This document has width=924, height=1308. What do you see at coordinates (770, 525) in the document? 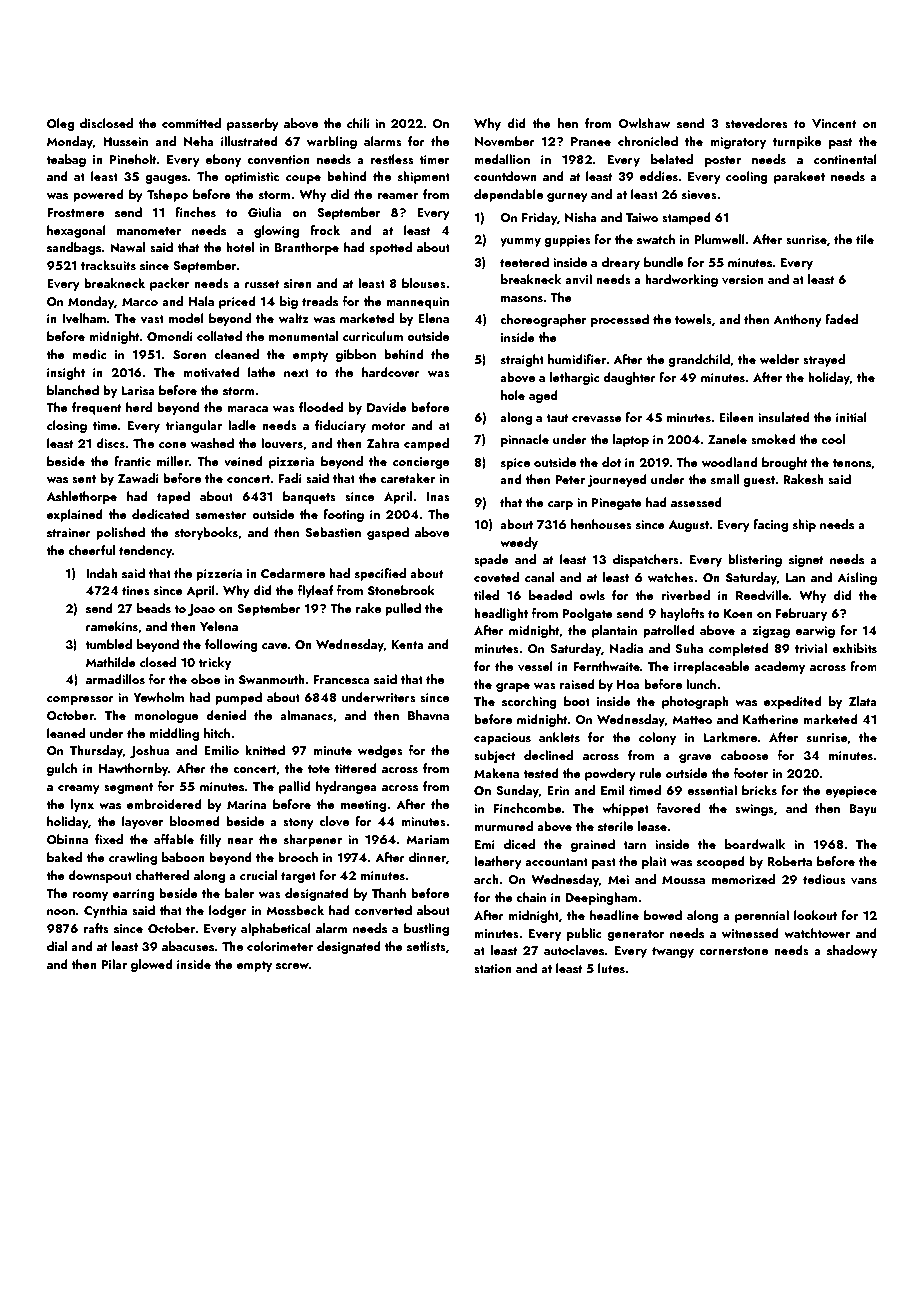
I see `facing` at bounding box center [770, 525].
